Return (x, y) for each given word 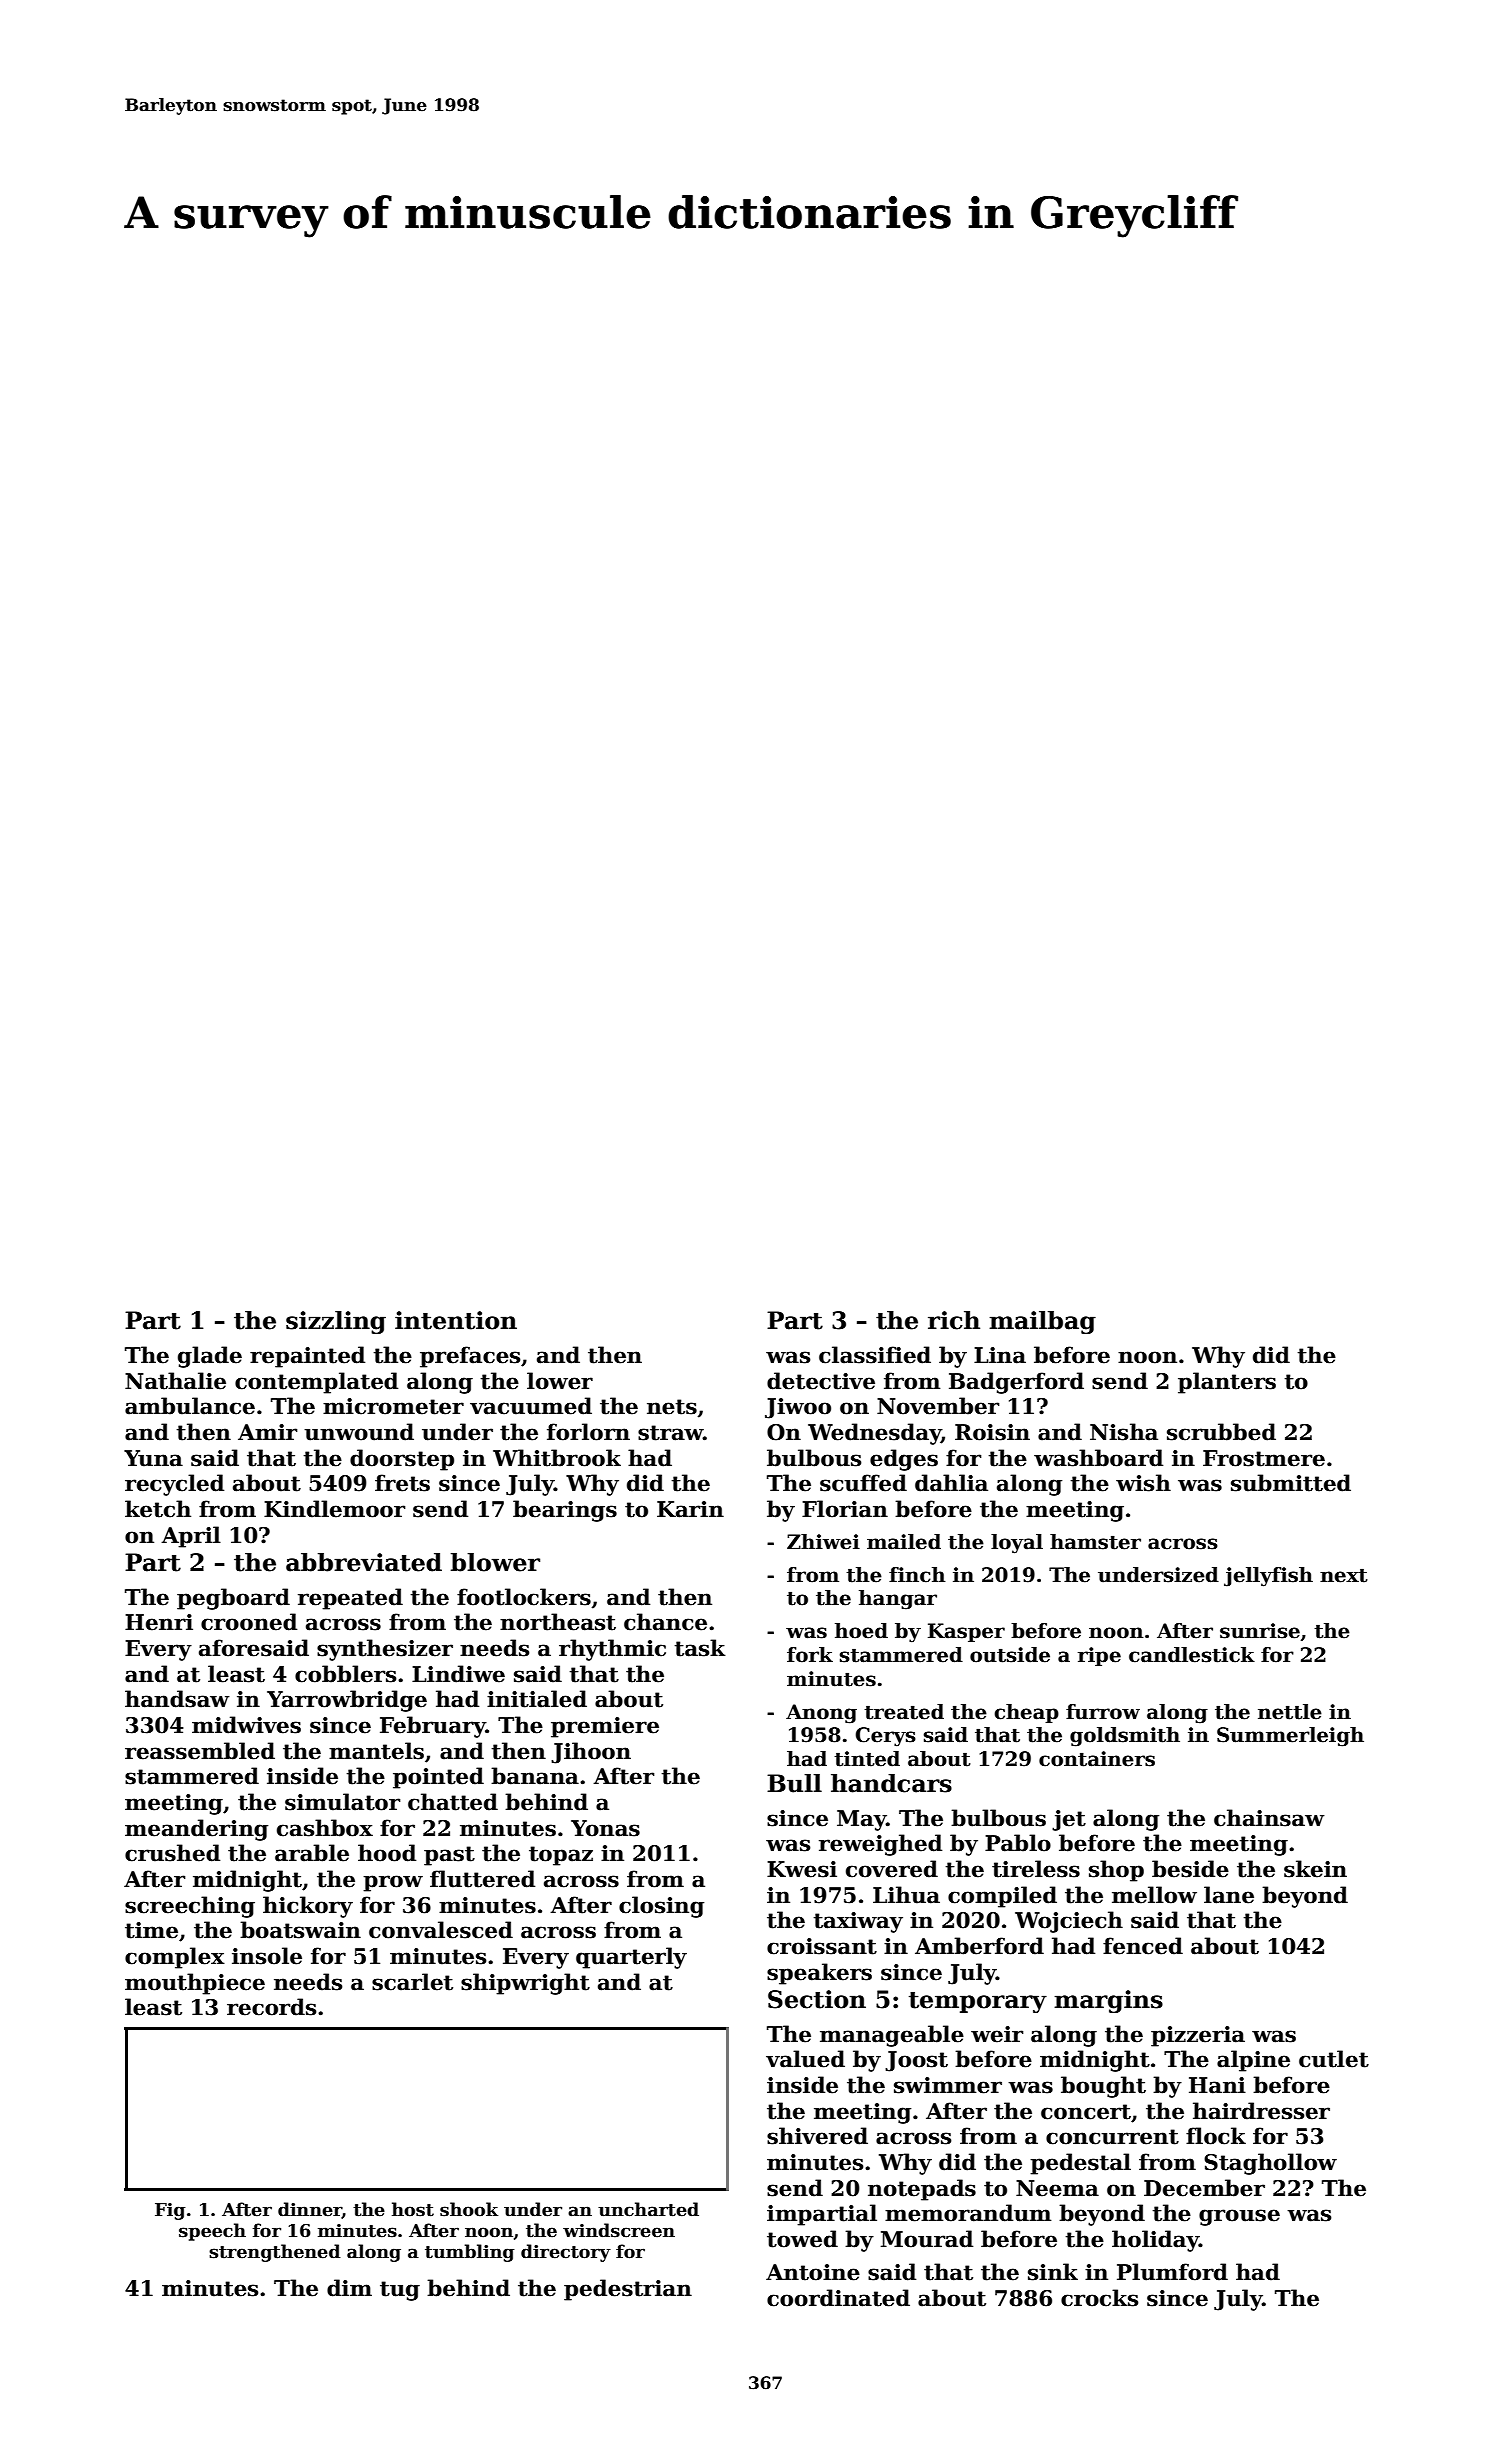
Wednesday (874, 1434)
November (938, 1406)
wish (1143, 1483)
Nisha (1124, 1432)
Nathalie (175, 1381)
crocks (1099, 2298)
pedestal (1080, 2164)
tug (400, 2291)
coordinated (838, 2298)
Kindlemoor (334, 1509)
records (271, 2007)
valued (805, 2059)
